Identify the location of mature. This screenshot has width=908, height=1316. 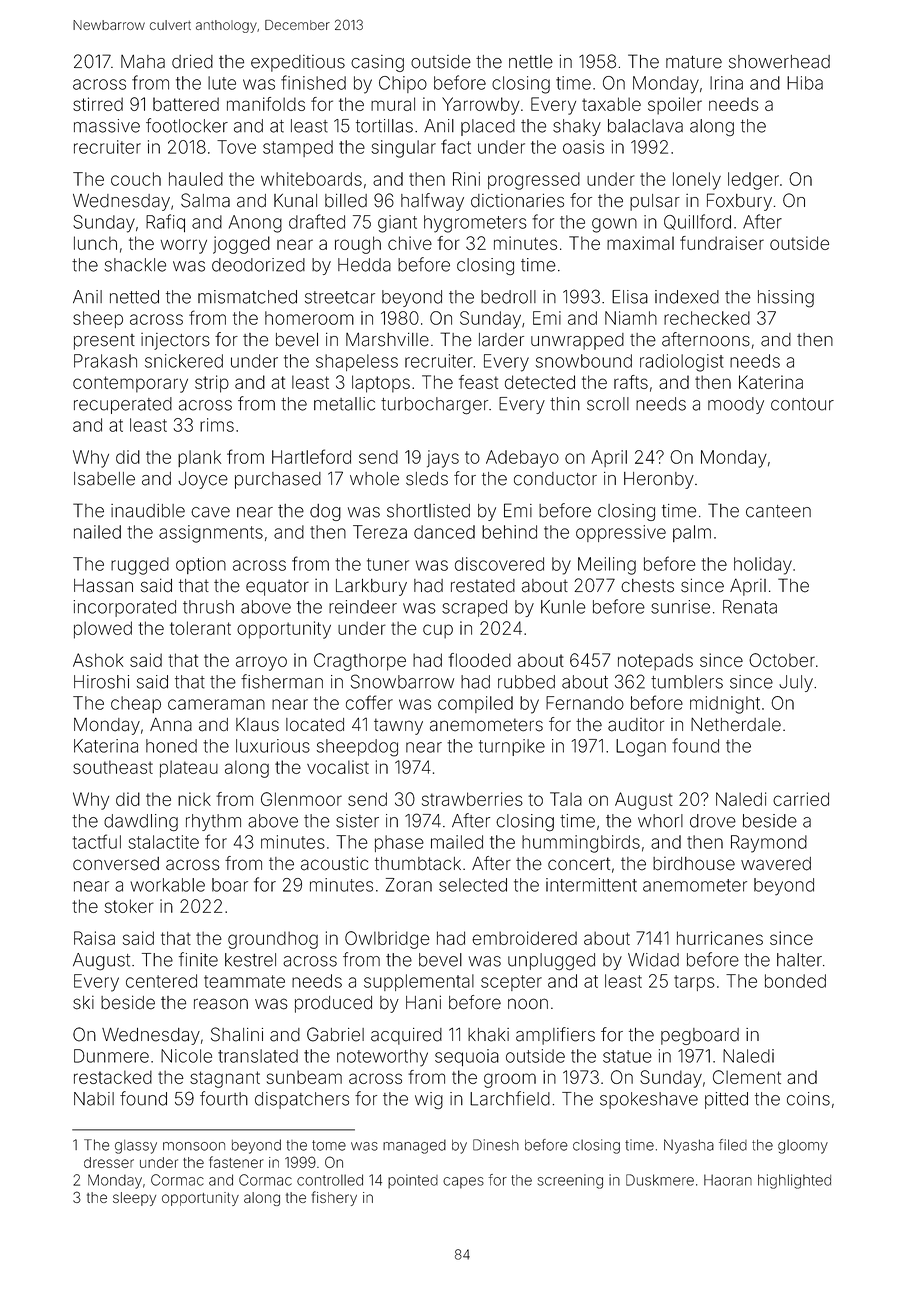
(694, 62).
